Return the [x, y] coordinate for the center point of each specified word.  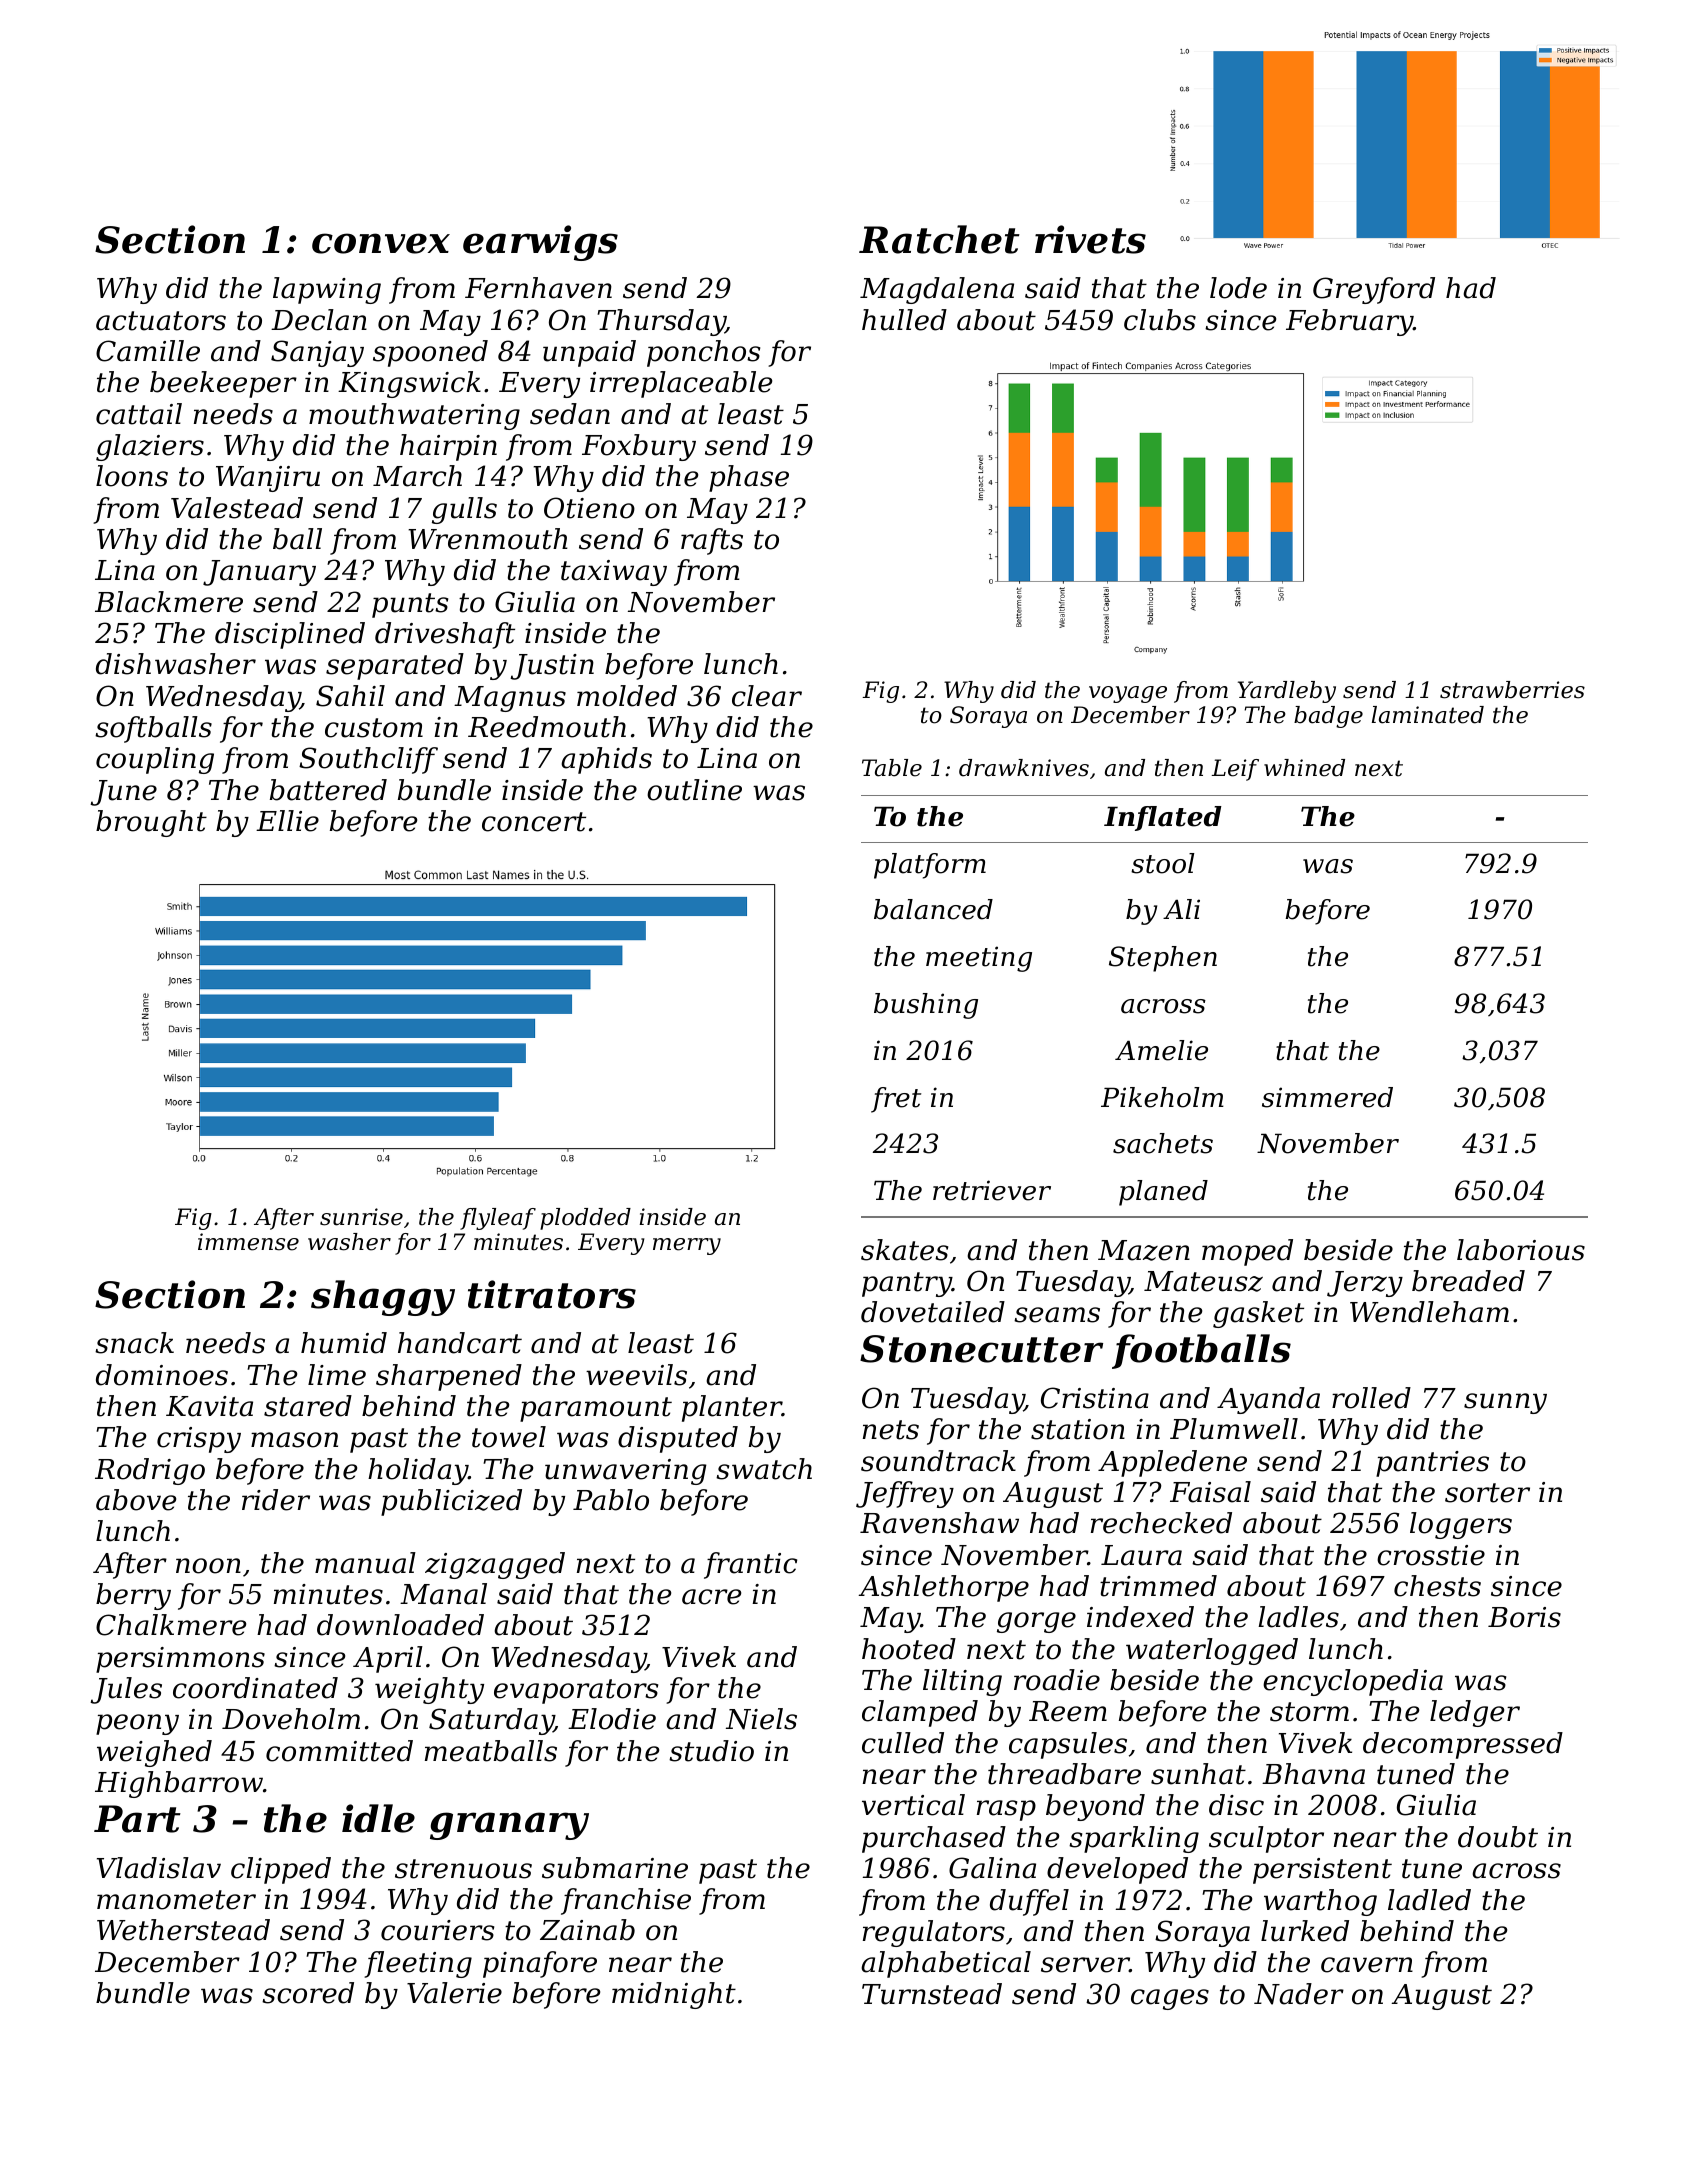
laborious [1521, 1250]
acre [711, 1597]
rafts [712, 541]
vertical [913, 1805]
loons [132, 476]
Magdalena [937, 290]
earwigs [540, 243]
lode [1238, 288]
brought [151, 823]
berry [133, 1596]
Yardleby [1287, 692]
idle [378, 1818]
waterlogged [1212, 1651]
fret [896, 1100]
